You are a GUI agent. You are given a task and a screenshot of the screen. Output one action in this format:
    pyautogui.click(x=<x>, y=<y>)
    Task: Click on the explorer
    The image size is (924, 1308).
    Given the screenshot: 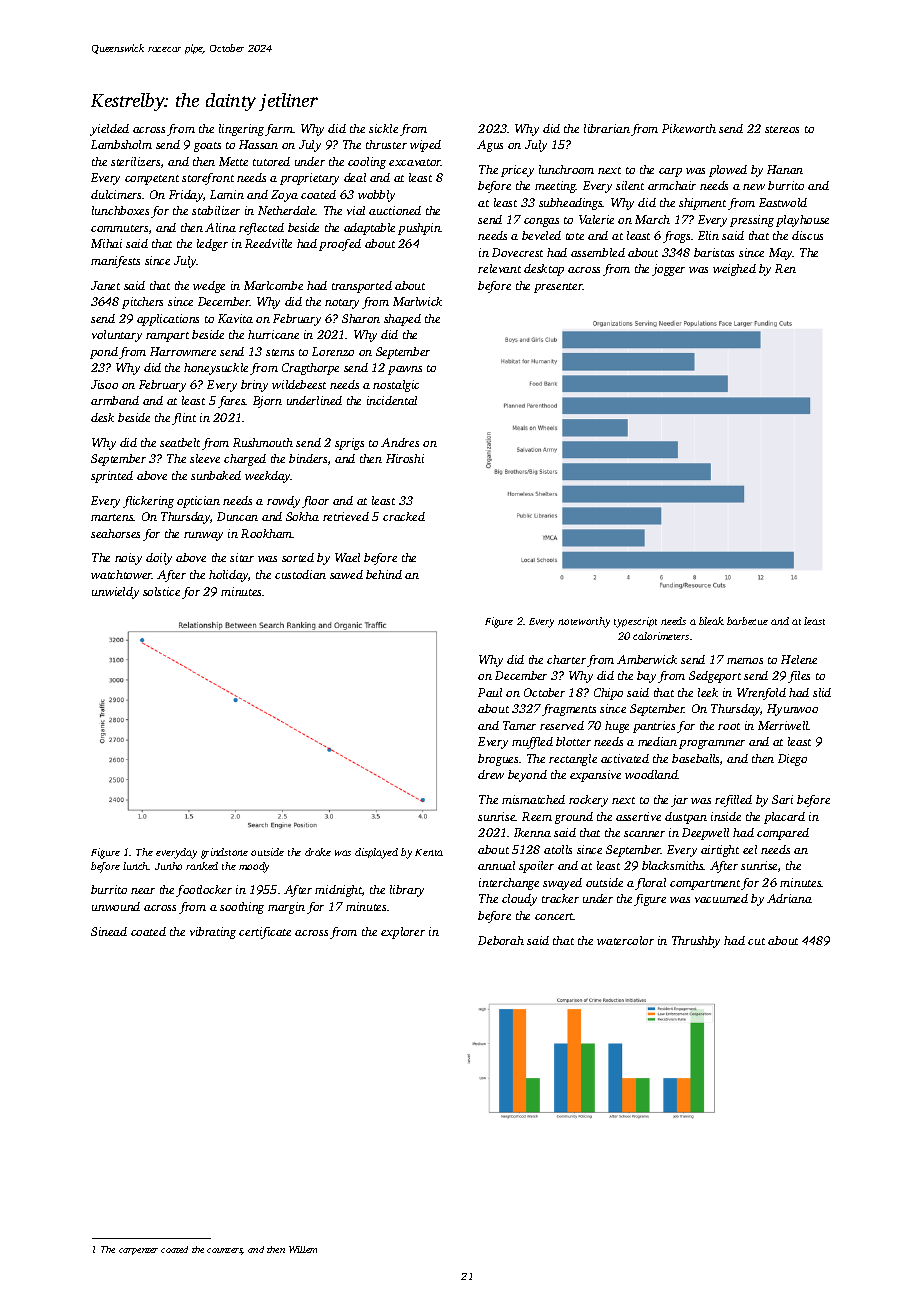 What is the action you would take?
    pyautogui.click(x=403, y=933)
